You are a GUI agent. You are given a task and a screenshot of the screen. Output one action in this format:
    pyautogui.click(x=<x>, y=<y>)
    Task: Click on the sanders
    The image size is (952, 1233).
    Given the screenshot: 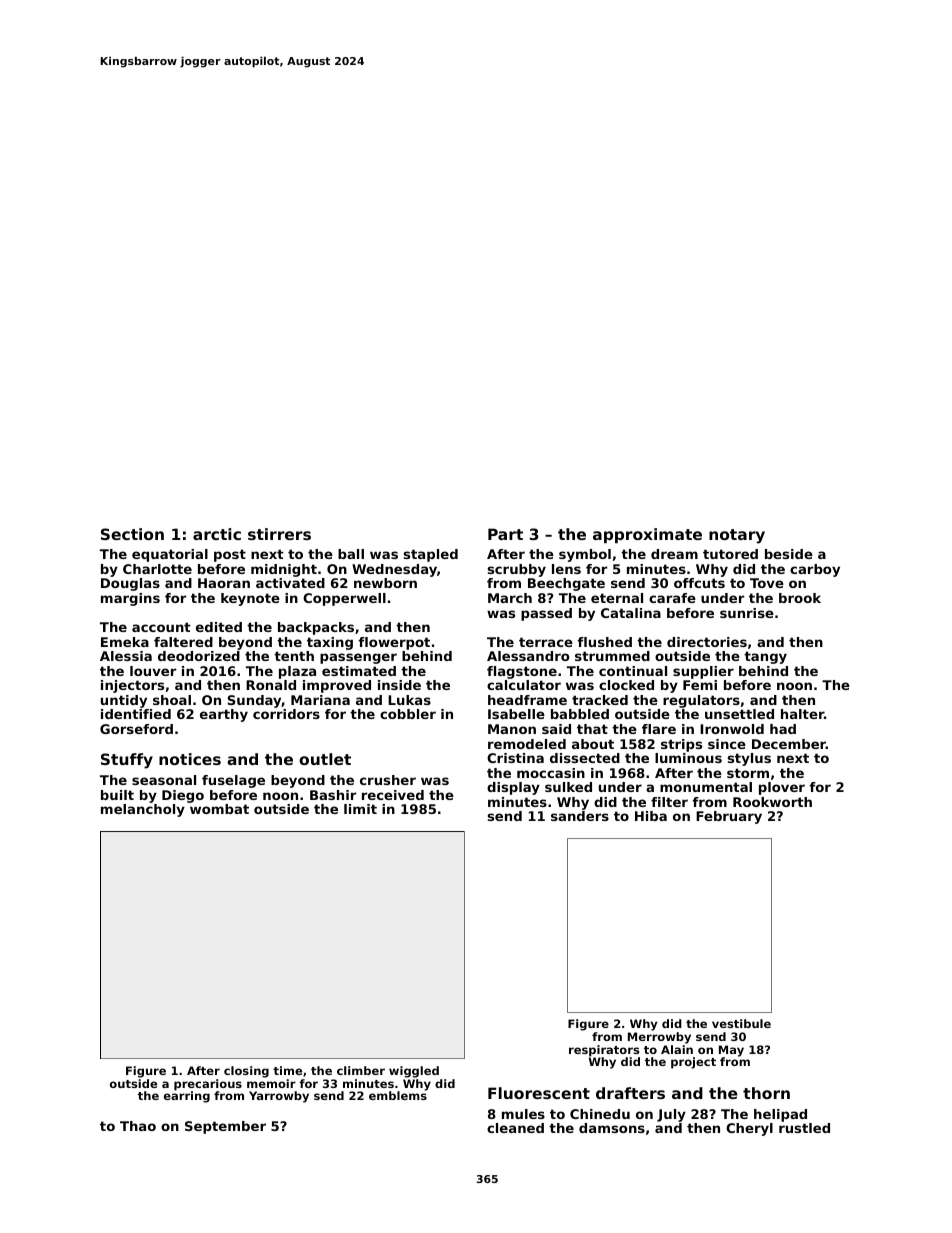 What is the action you would take?
    pyautogui.click(x=580, y=816)
